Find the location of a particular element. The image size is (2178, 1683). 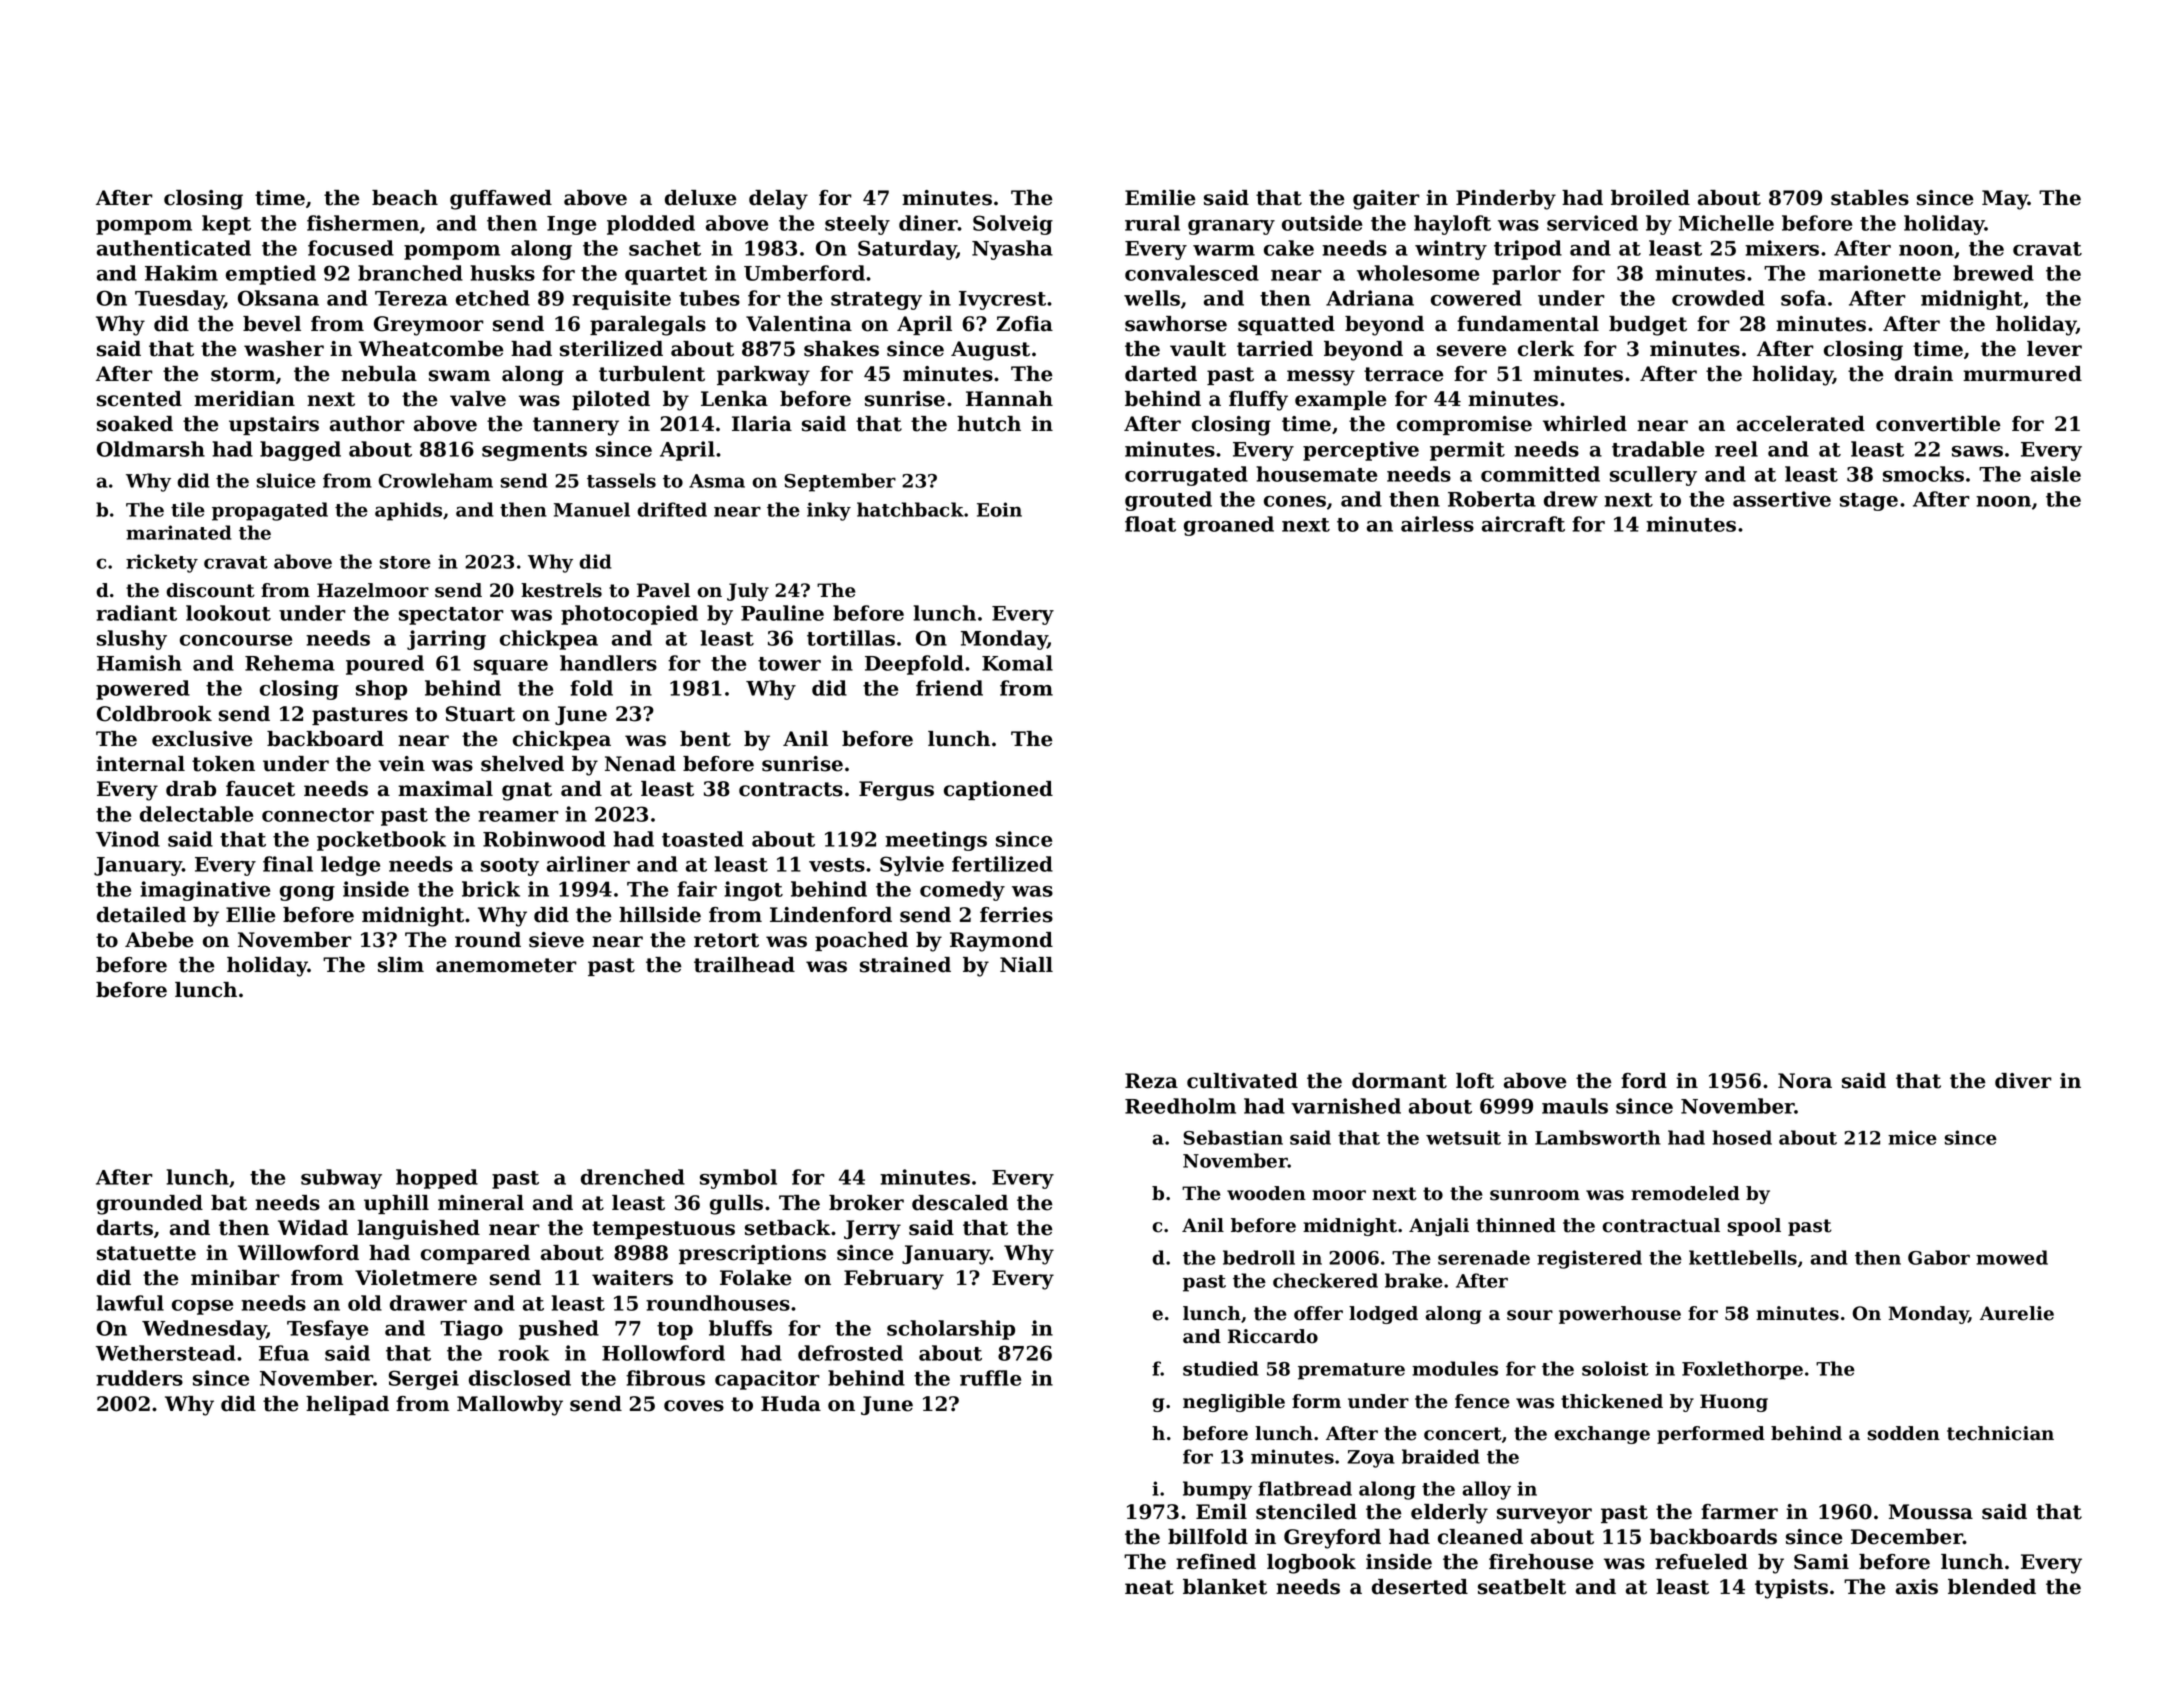

fishermen is located at coordinates (363, 223).
